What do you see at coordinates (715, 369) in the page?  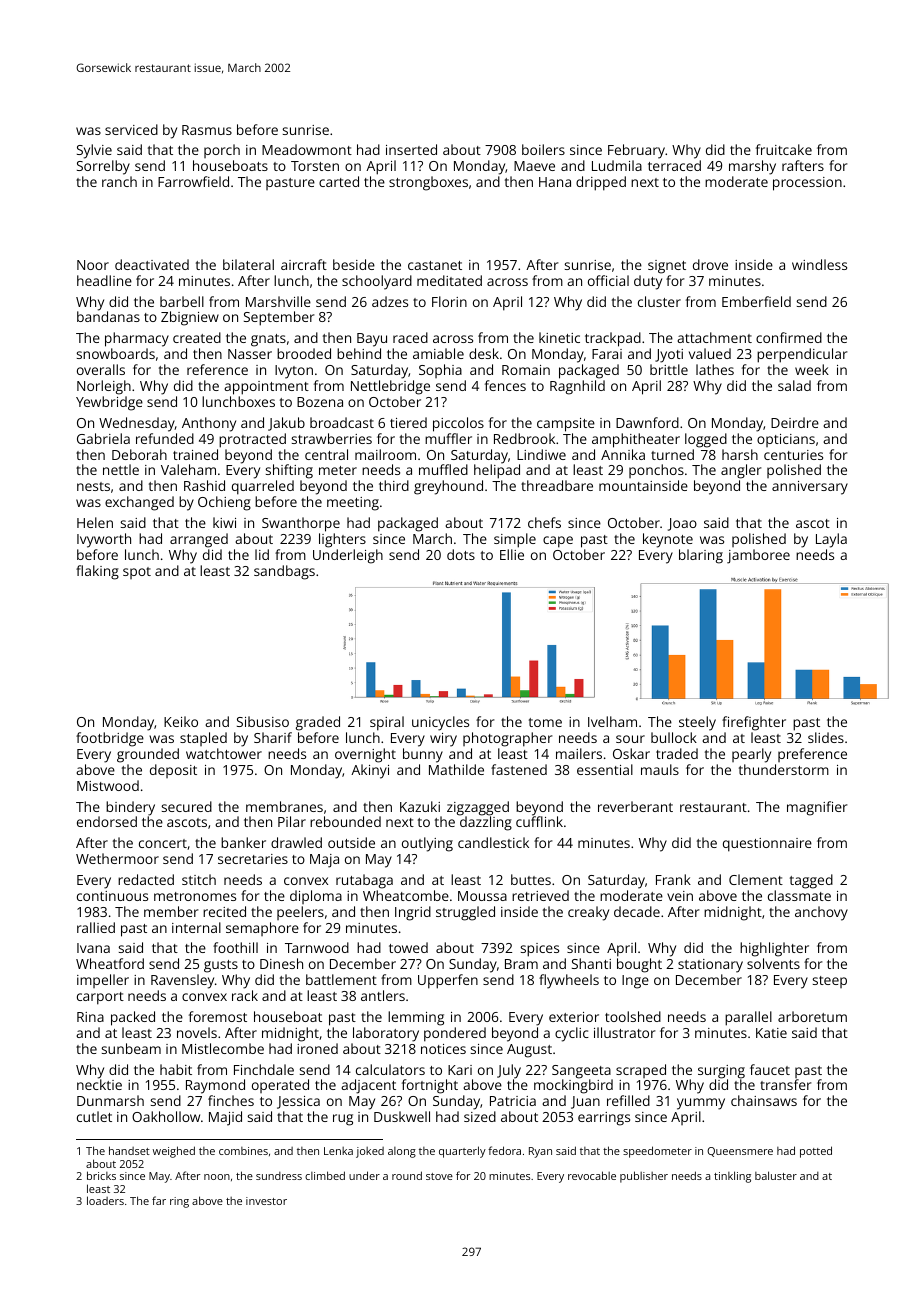 I see `lathes` at bounding box center [715, 369].
